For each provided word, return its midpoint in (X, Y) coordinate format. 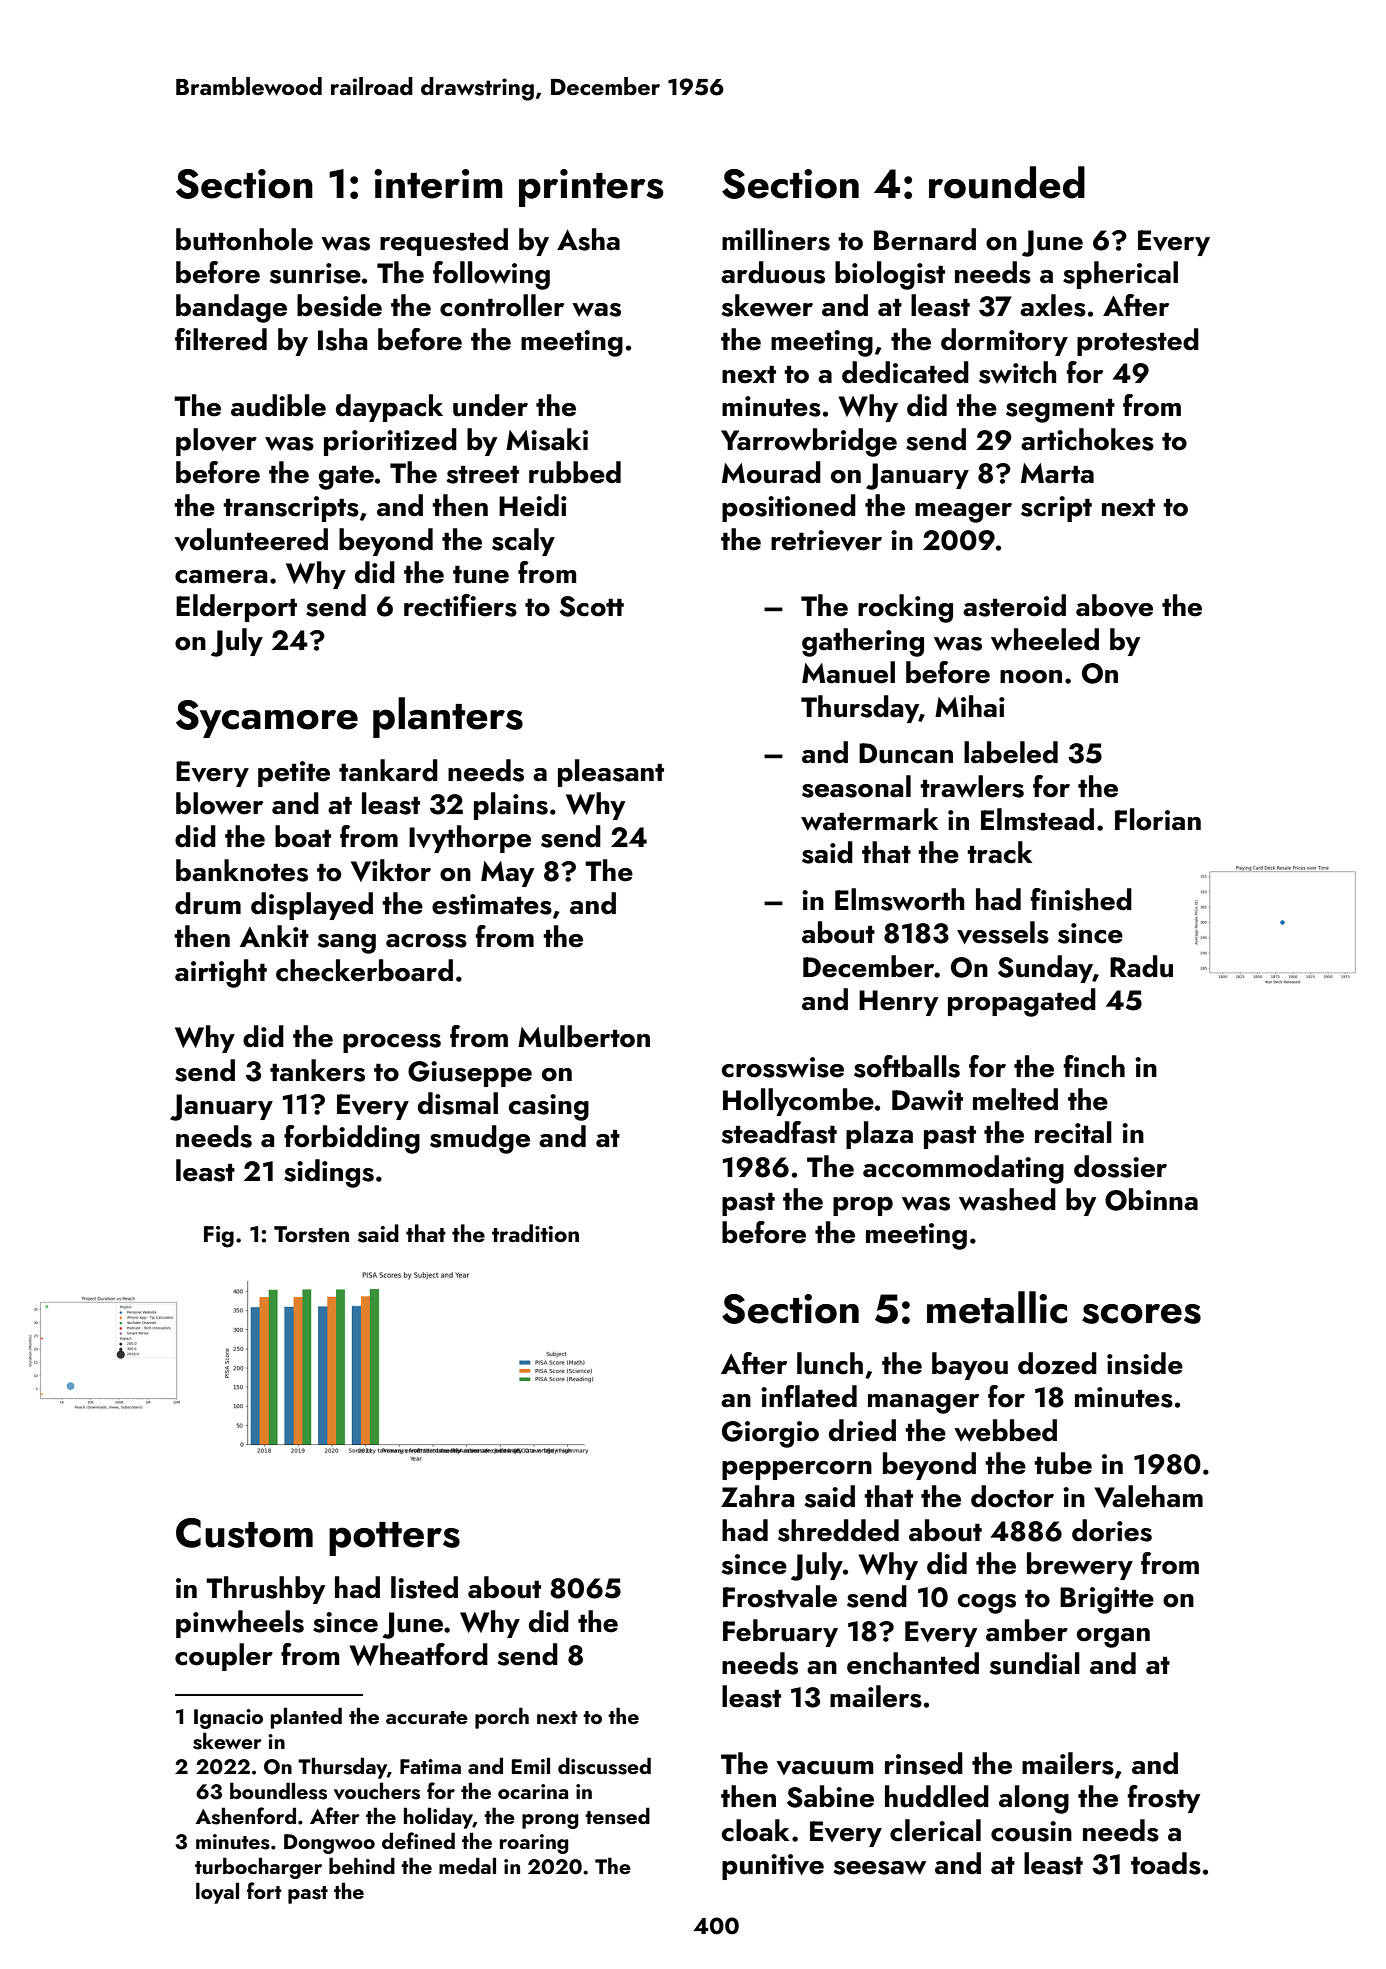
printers (591, 188)
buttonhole (244, 239)
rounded (1007, 182)
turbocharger (258, 1868)
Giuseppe (470, 1074)
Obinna (1151, 1199)
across (426, 941)
